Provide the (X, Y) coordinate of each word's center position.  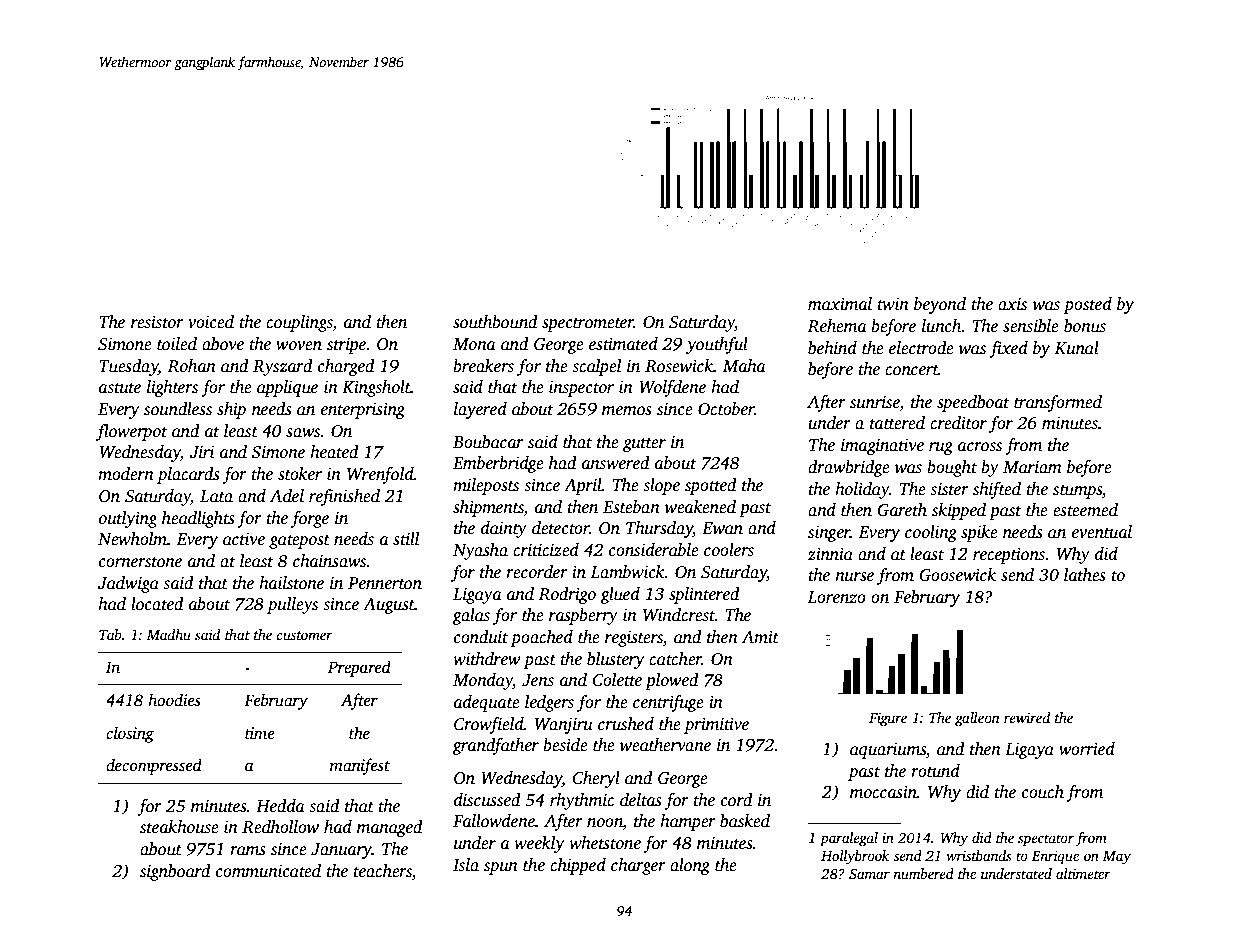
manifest (360, 766)
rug (941, 448)
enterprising (363, 410)
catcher (675, 659)
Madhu (169, 634)
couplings (299, 323)
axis (1012, 304)
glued (620, 595)
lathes (1085, 575)
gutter (644, 445)
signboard (175, 872)
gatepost (299, 542)
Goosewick (958, 575)
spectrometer (588, 325)
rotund (935, 771)
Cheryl (596, 779)
